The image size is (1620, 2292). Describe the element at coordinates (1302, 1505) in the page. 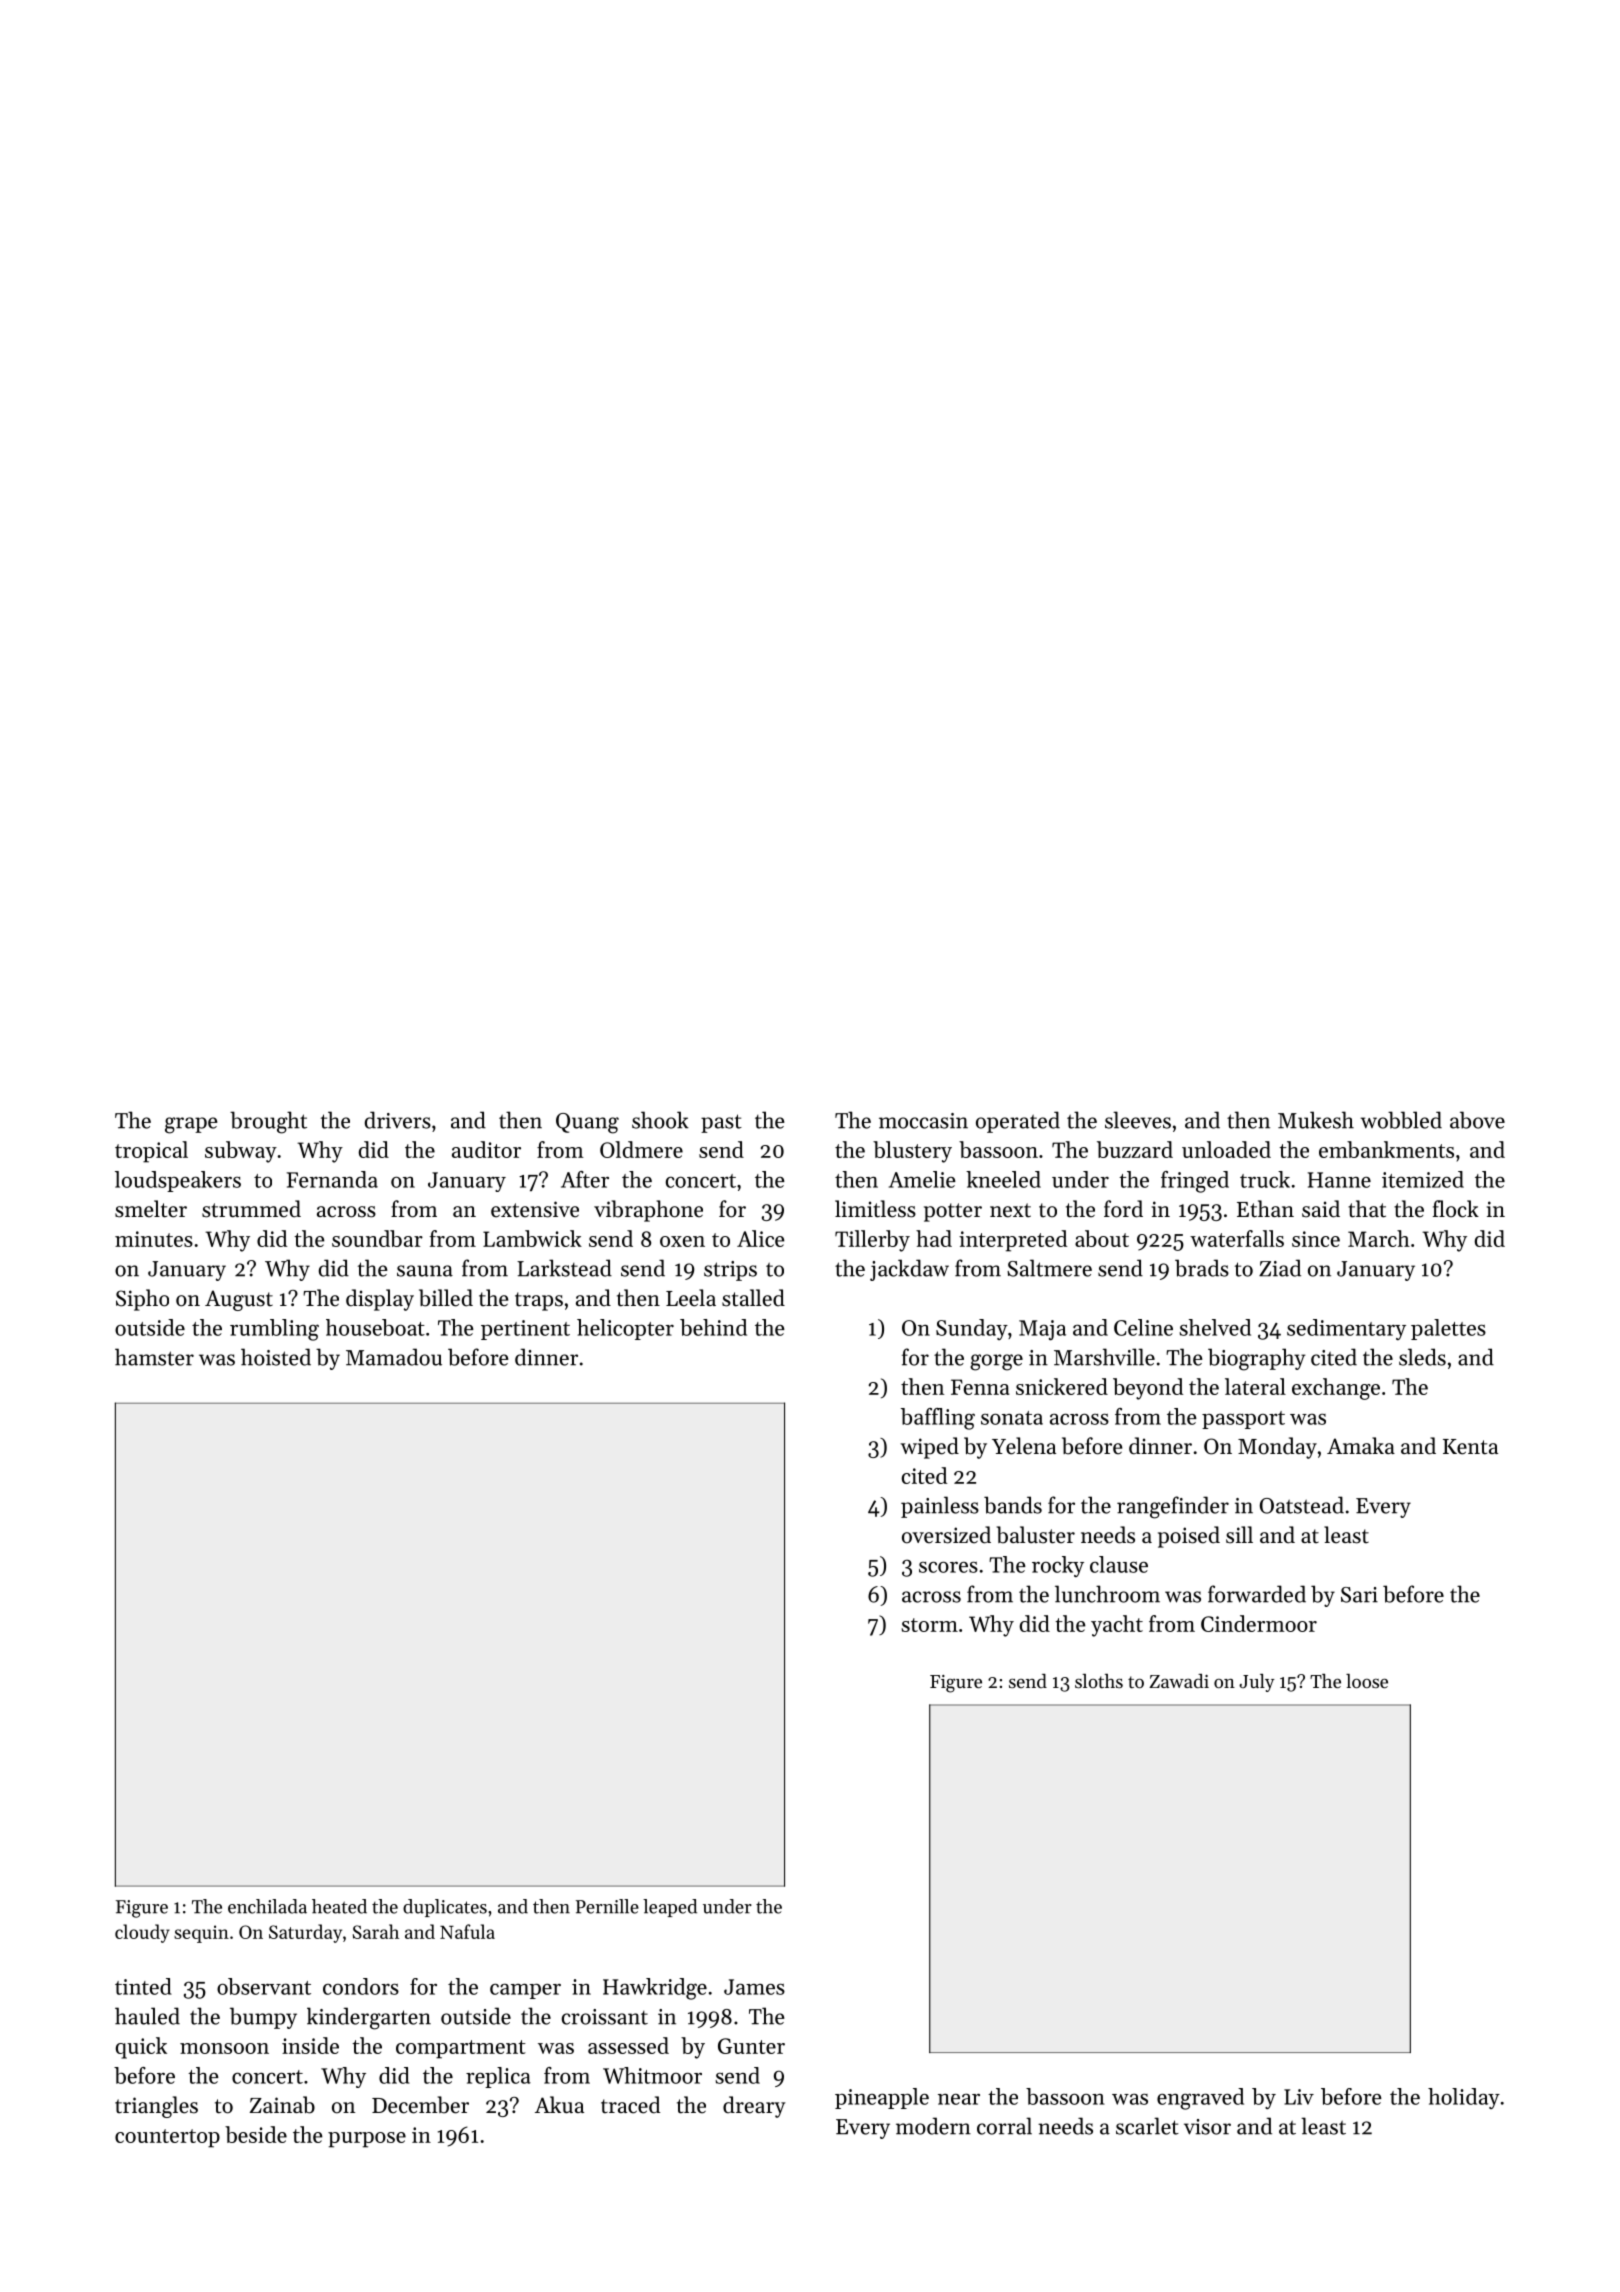

I see `Oatstead` at that location.
